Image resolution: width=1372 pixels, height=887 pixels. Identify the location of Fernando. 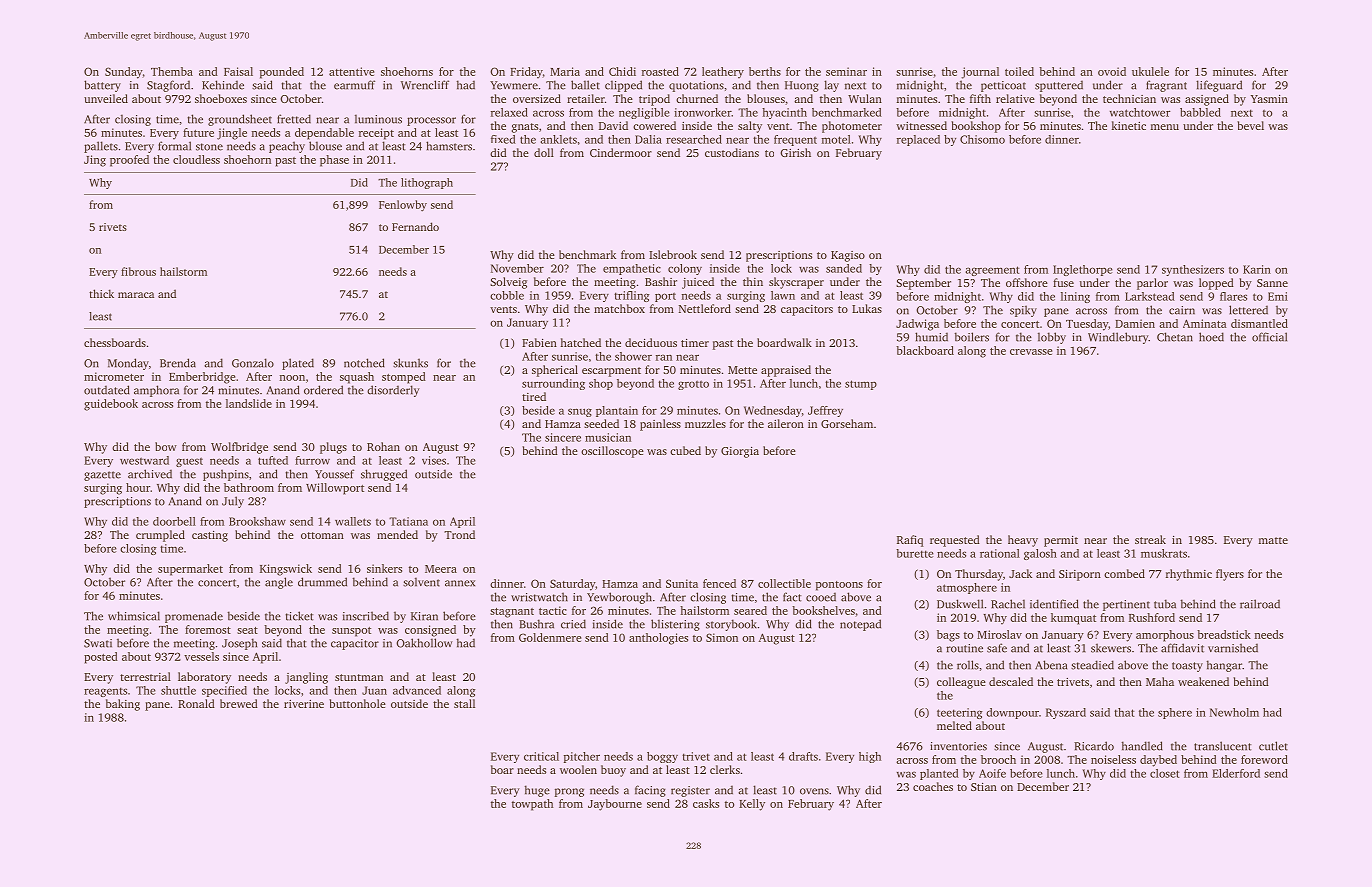
(415, 226).
